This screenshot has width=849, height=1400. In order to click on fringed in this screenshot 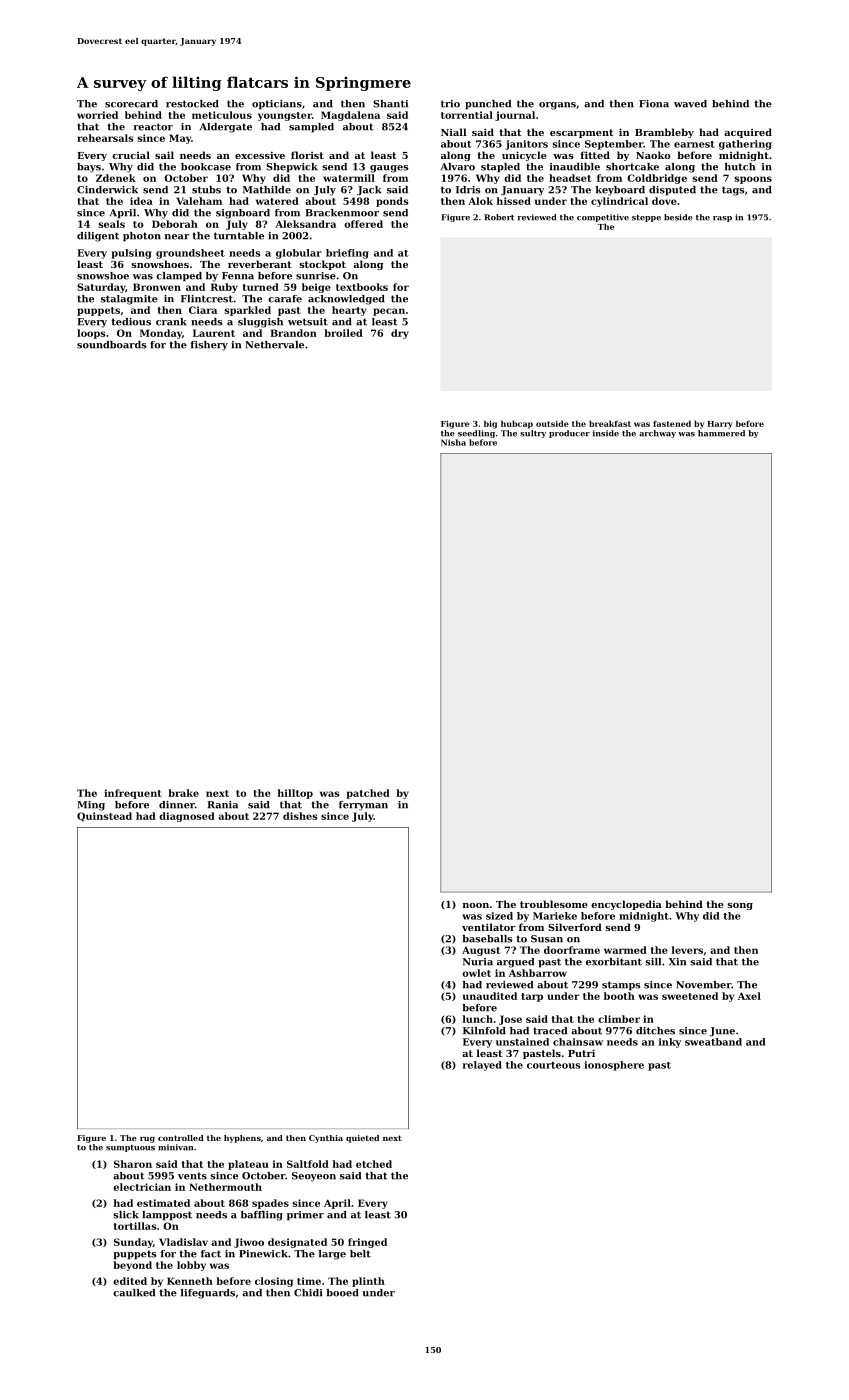, I will do `click(367, 1243)`.
